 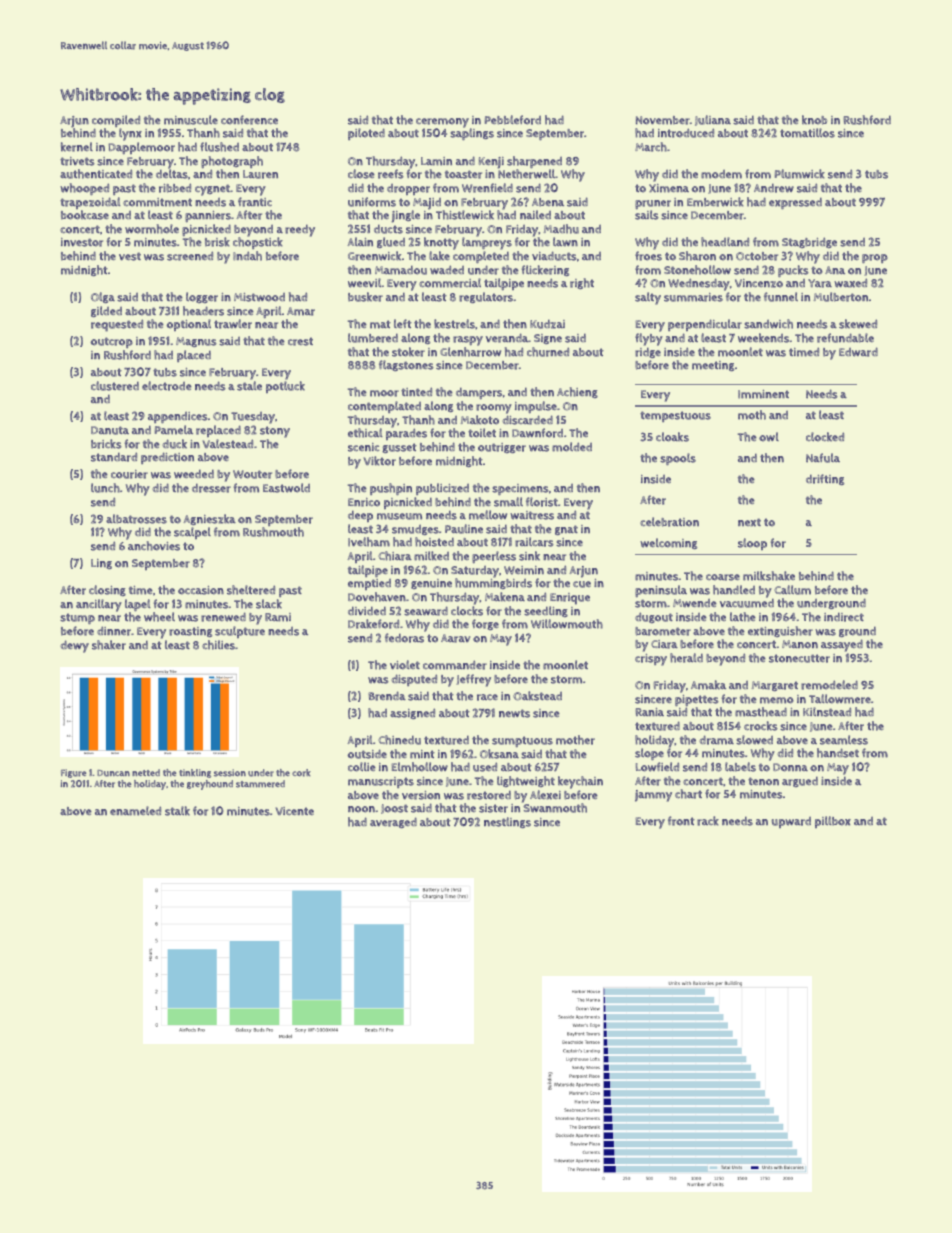 I want to click on spools, so click(x=678, y=459).
